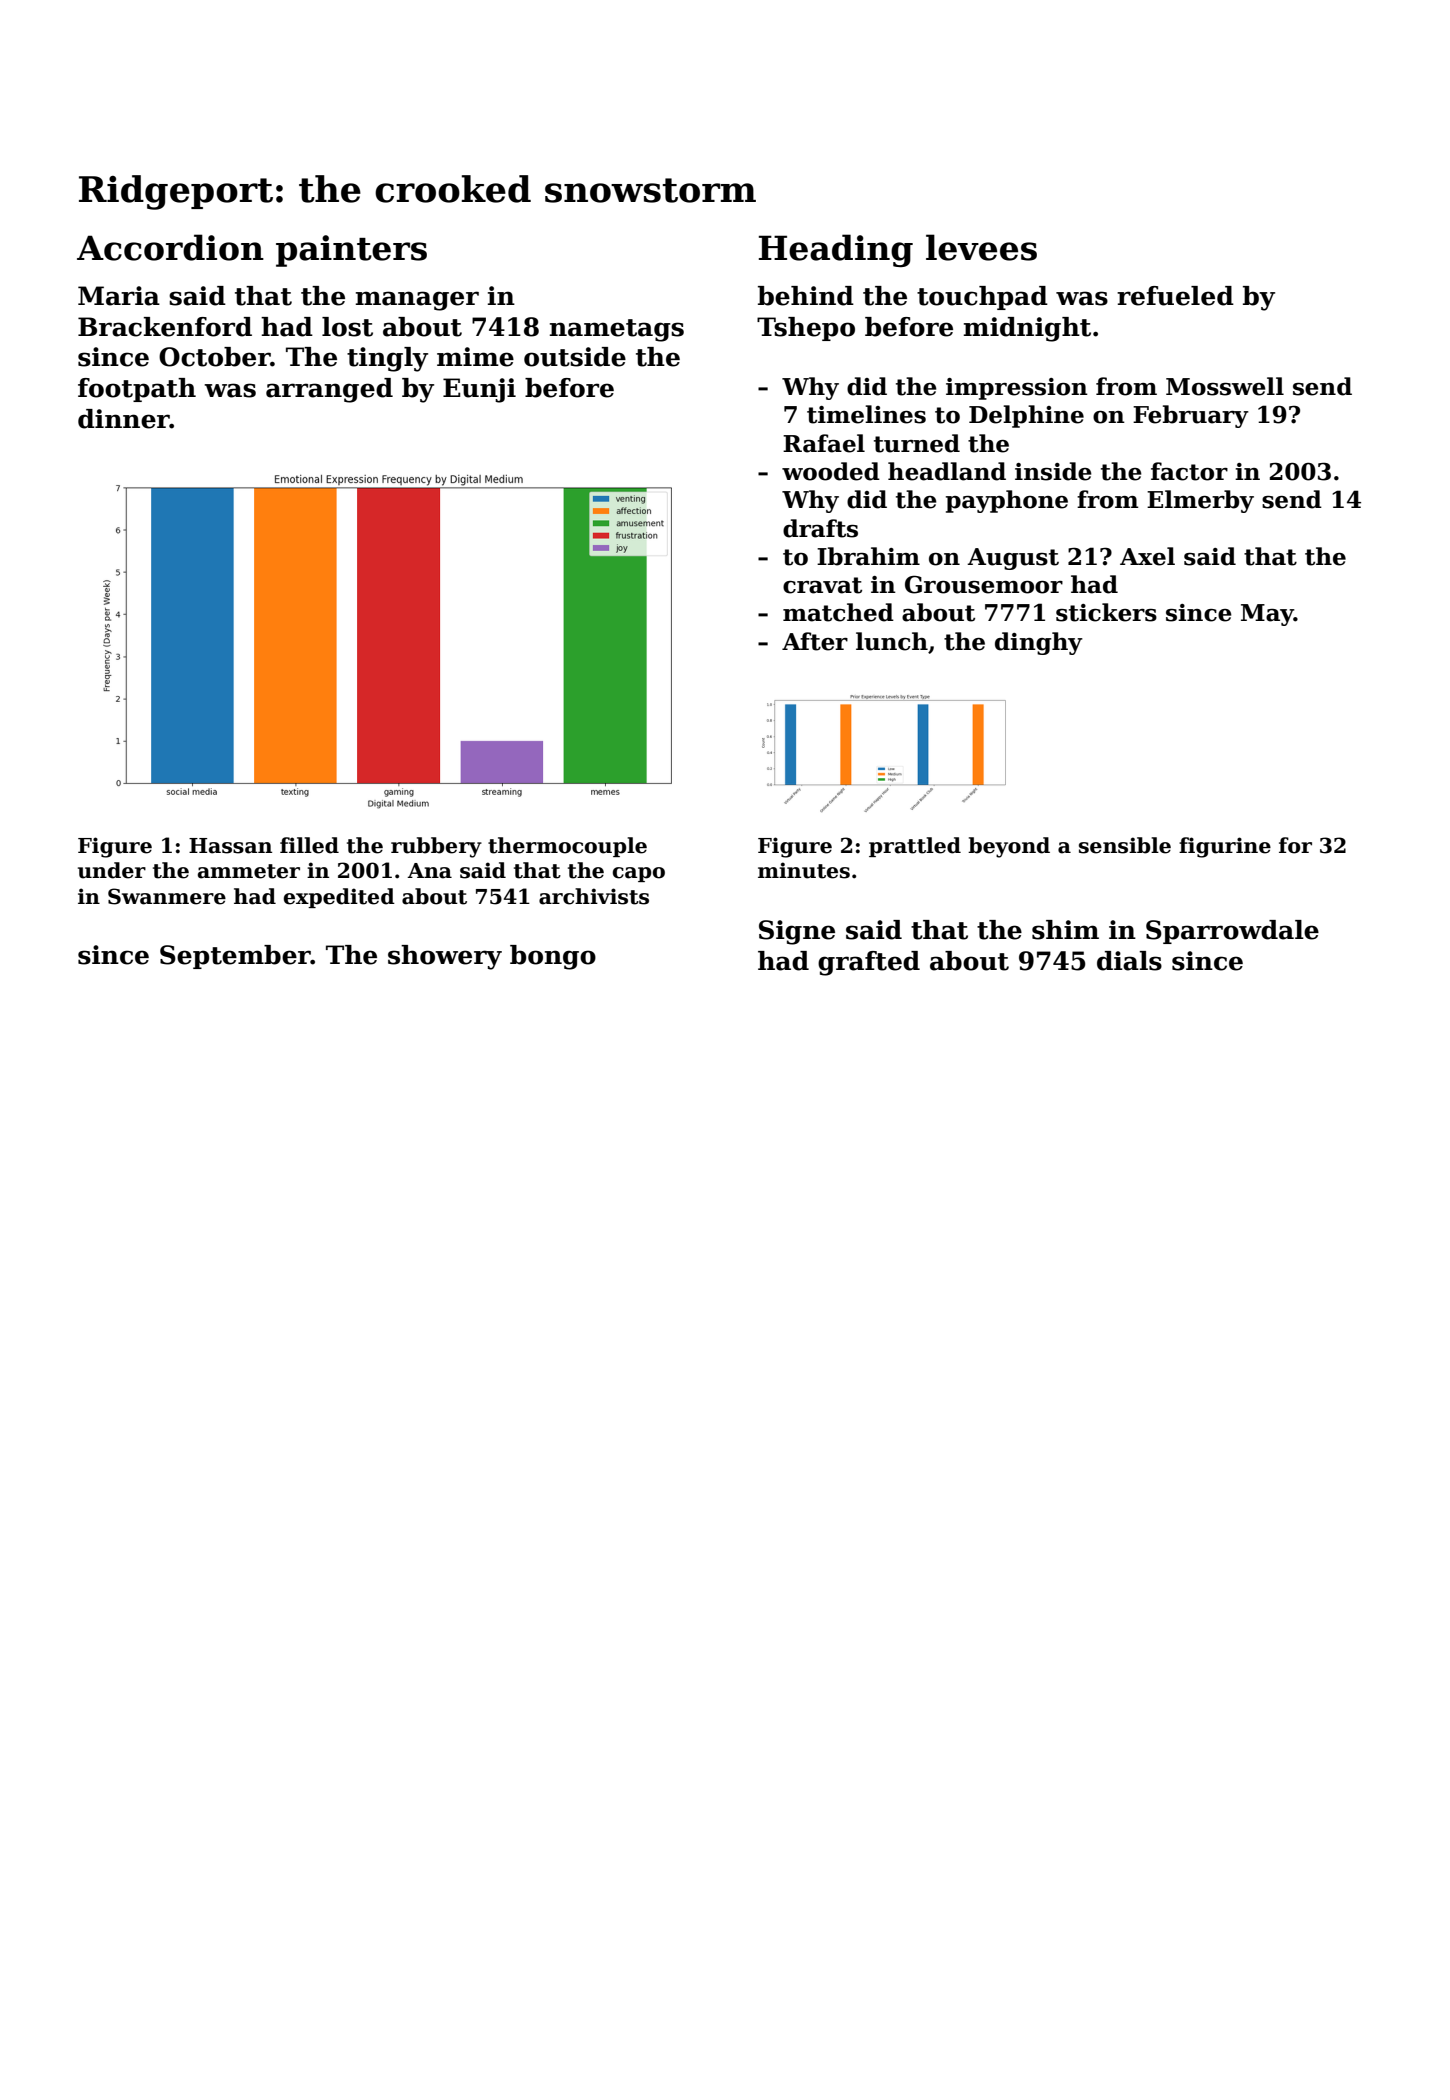  What do you see at coordinates (822, 585) in the screenshot?
I see `cravat` at bounding box center [822, 585].
